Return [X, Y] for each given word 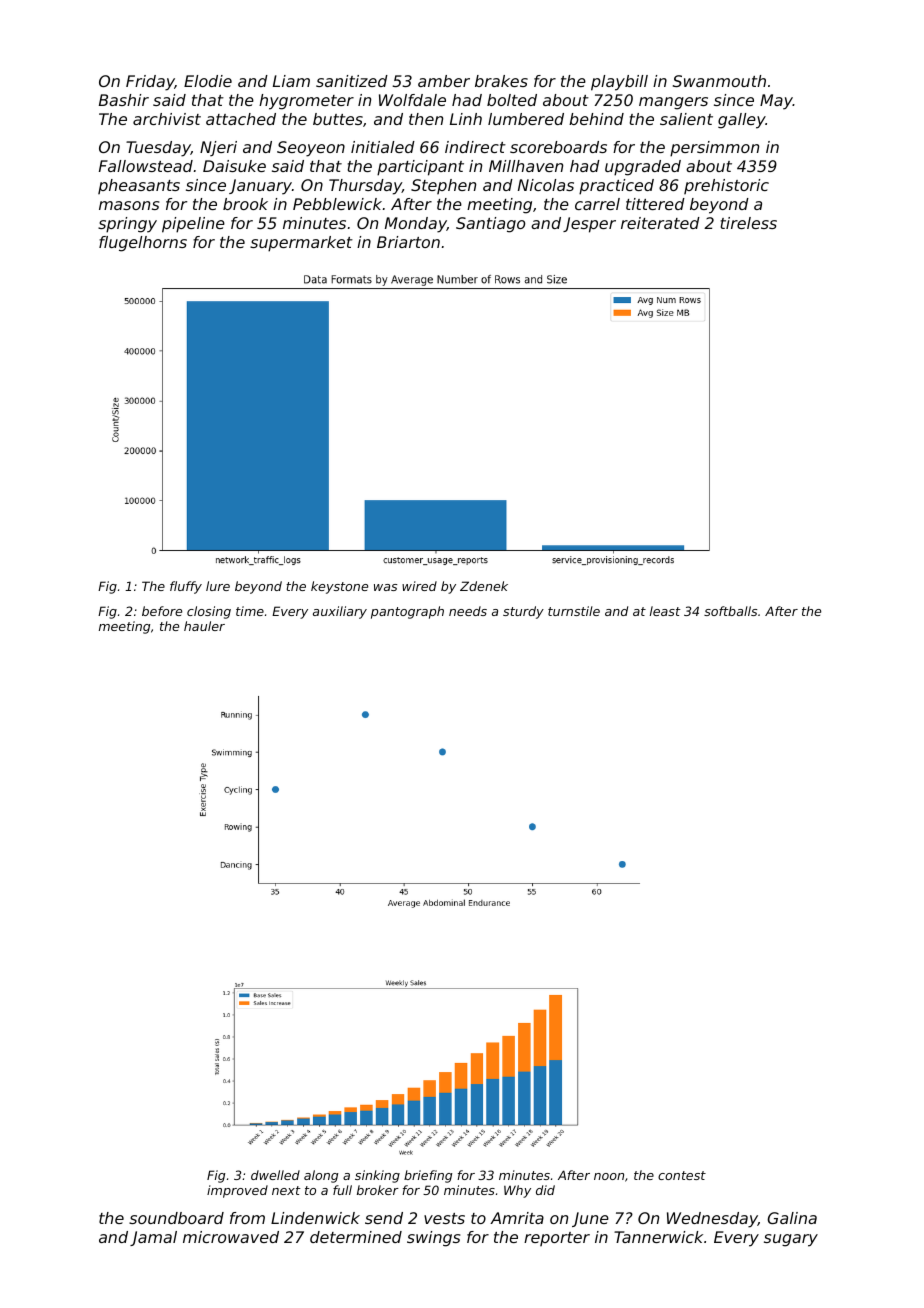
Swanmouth [719, 81]
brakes [501, 81]
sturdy [523, 612]
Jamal [153, 1238]
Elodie [208, 81]
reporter [557, 1239]
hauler [204, 626]
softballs [730, 611]
